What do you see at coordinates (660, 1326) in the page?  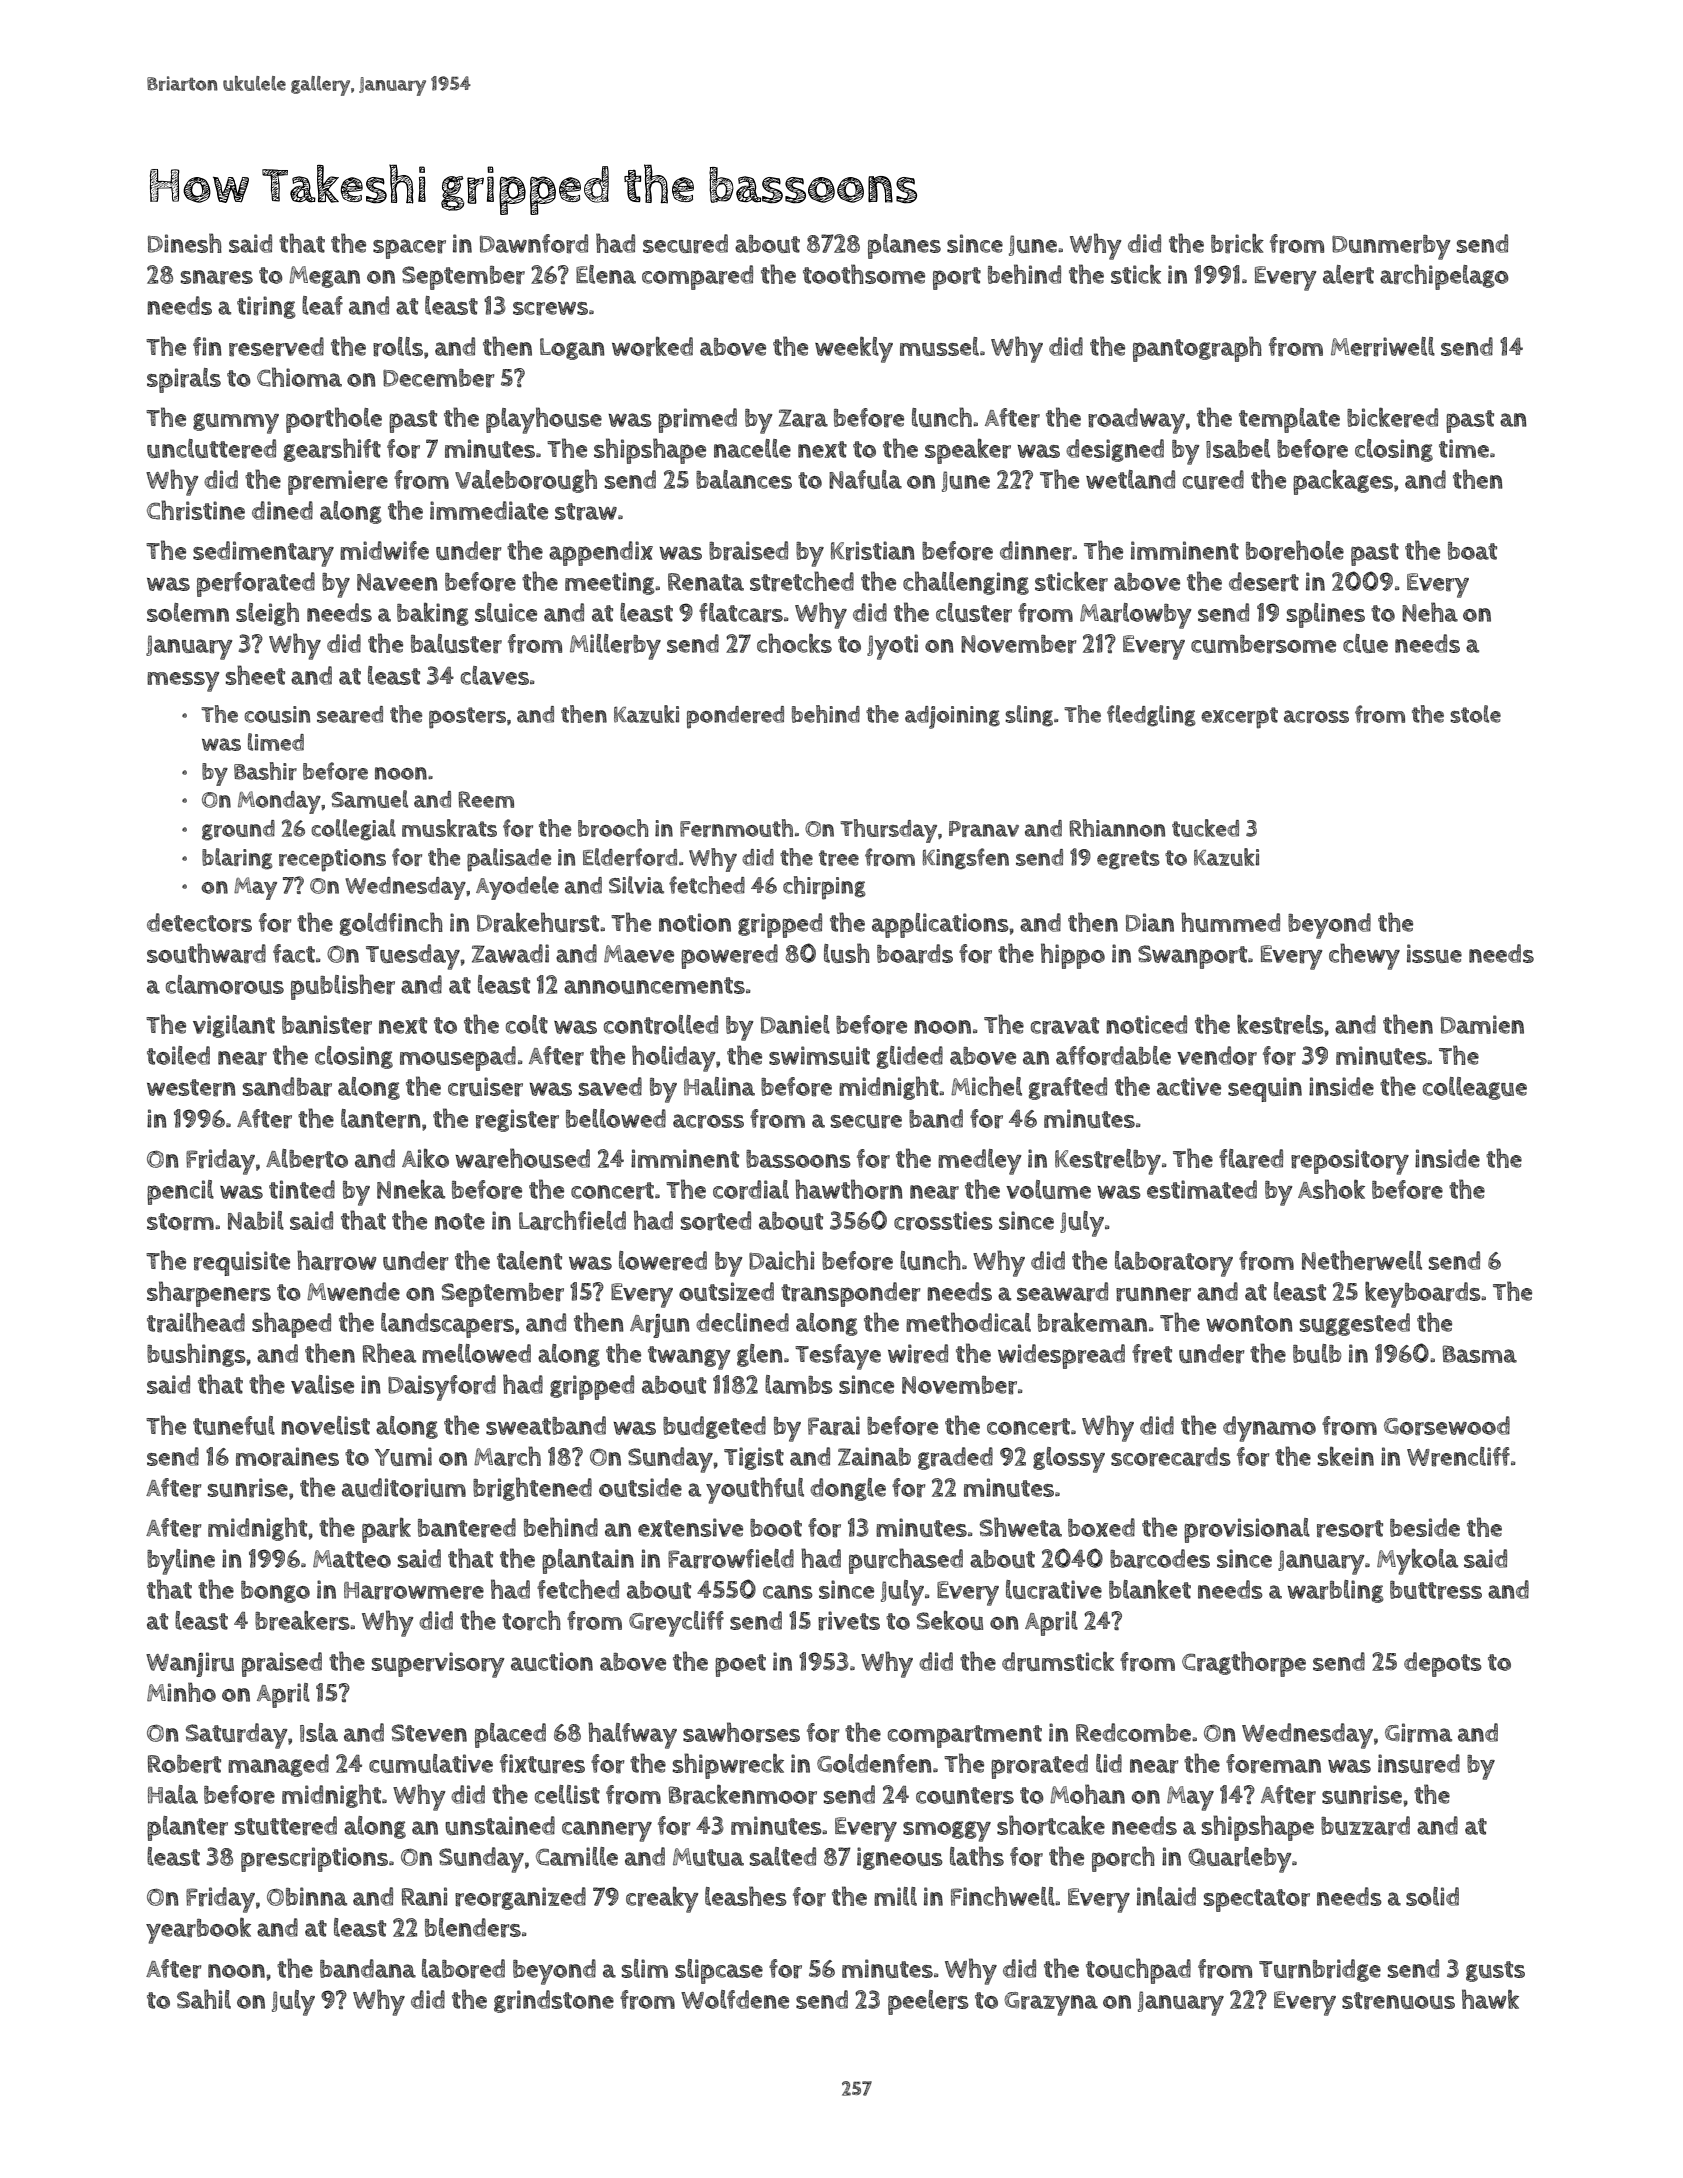 I see `Arjun` at bounding box center [660, 1326].
